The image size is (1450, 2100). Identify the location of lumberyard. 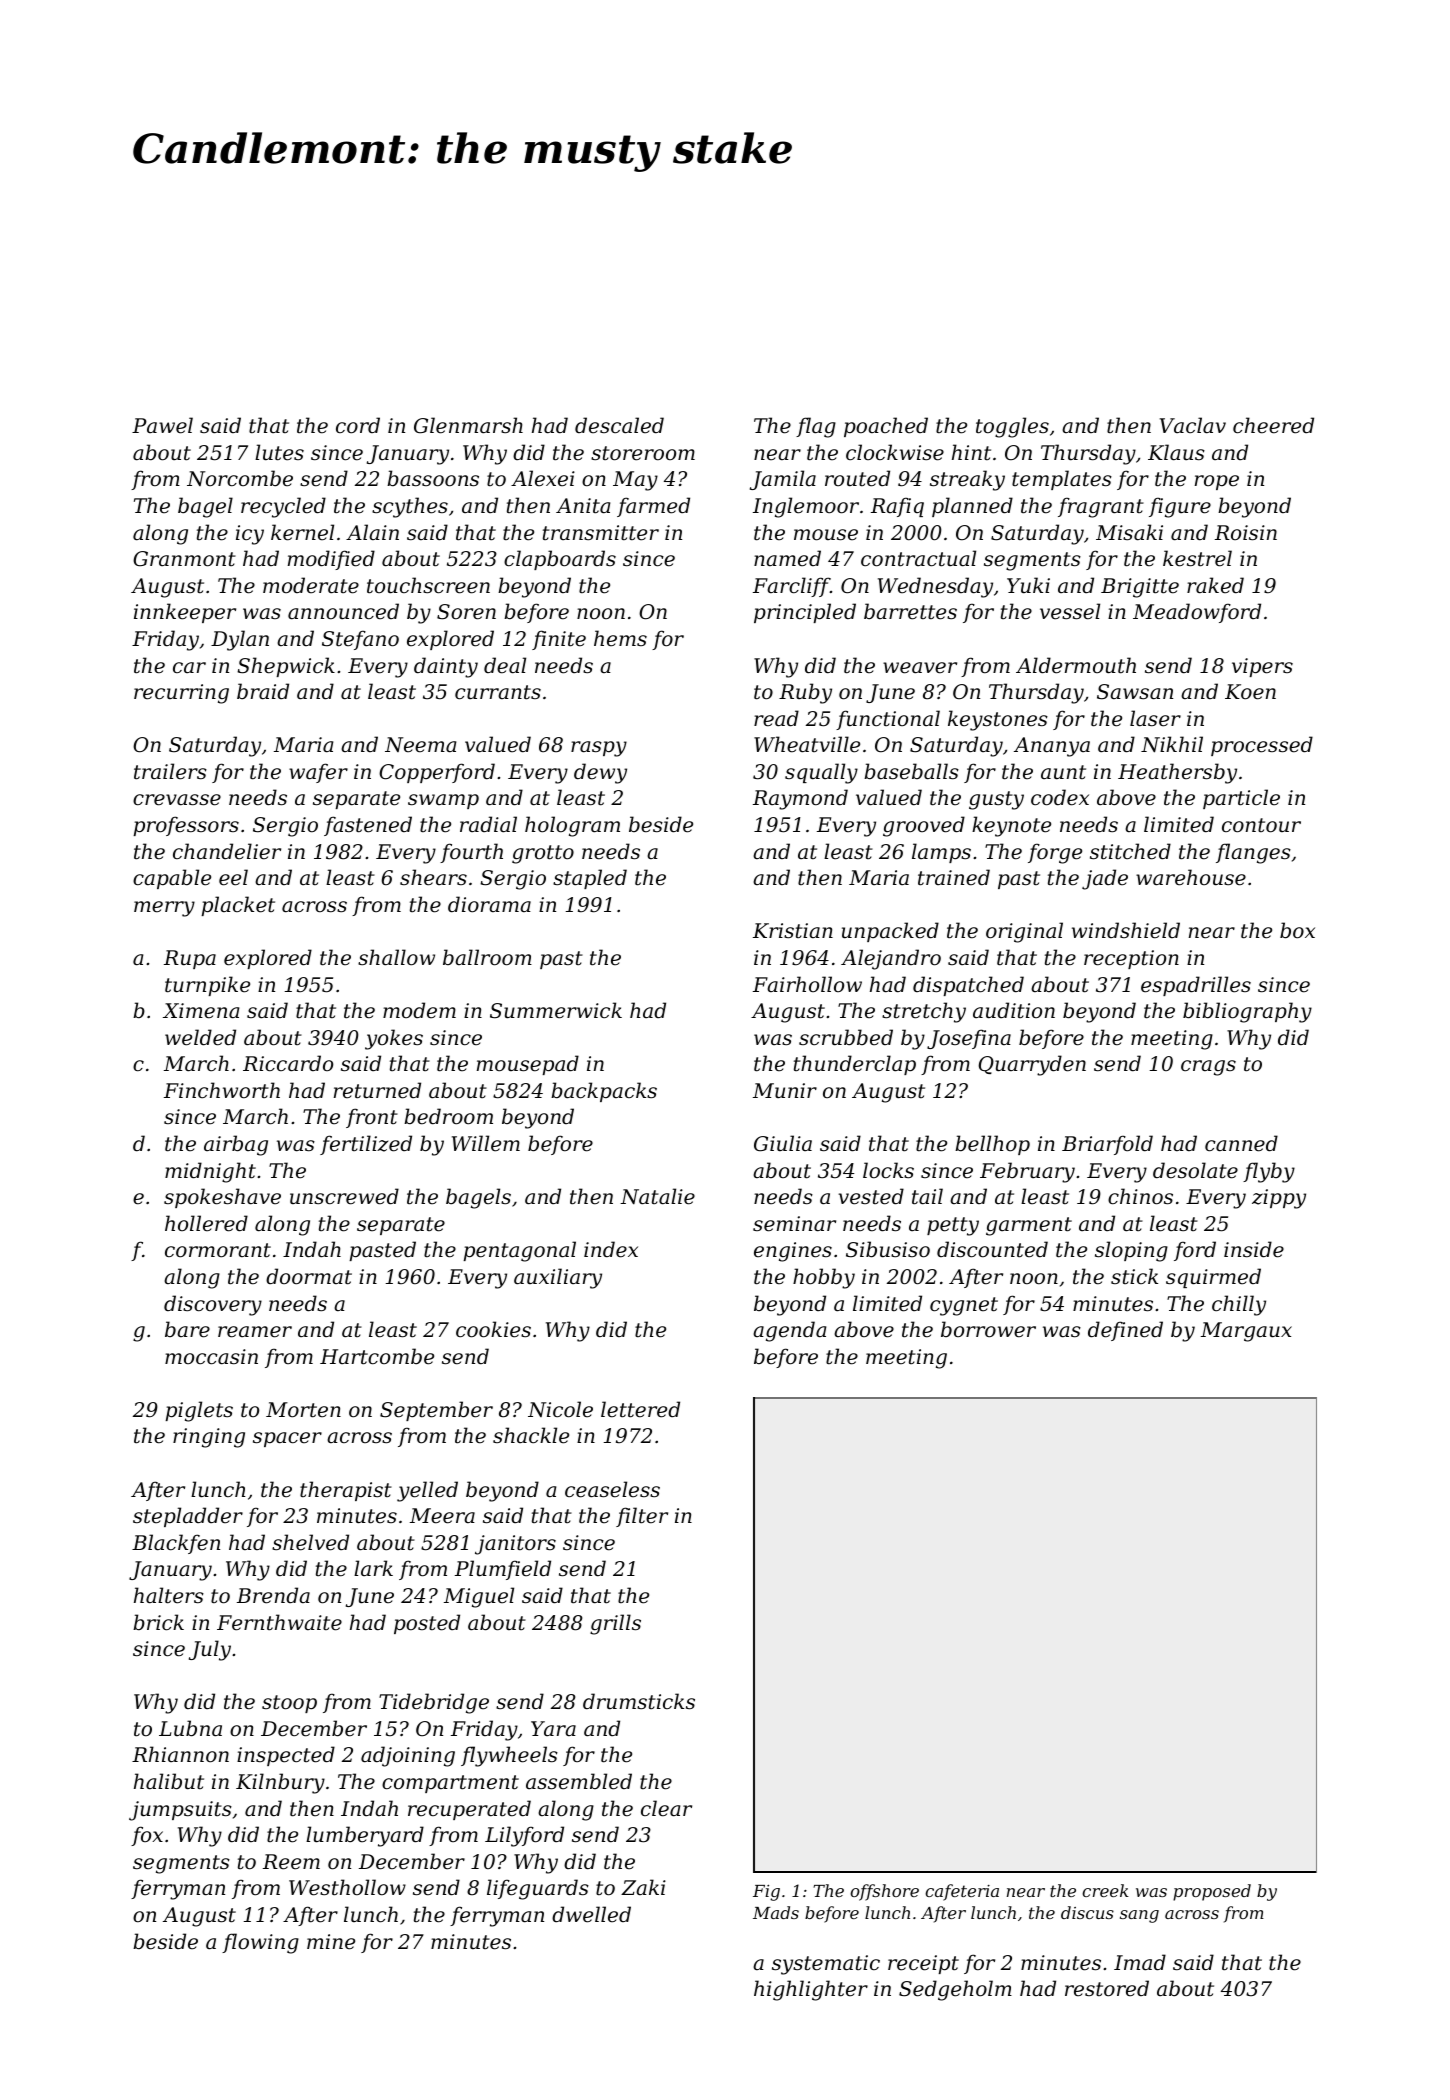
(365, 1836).
